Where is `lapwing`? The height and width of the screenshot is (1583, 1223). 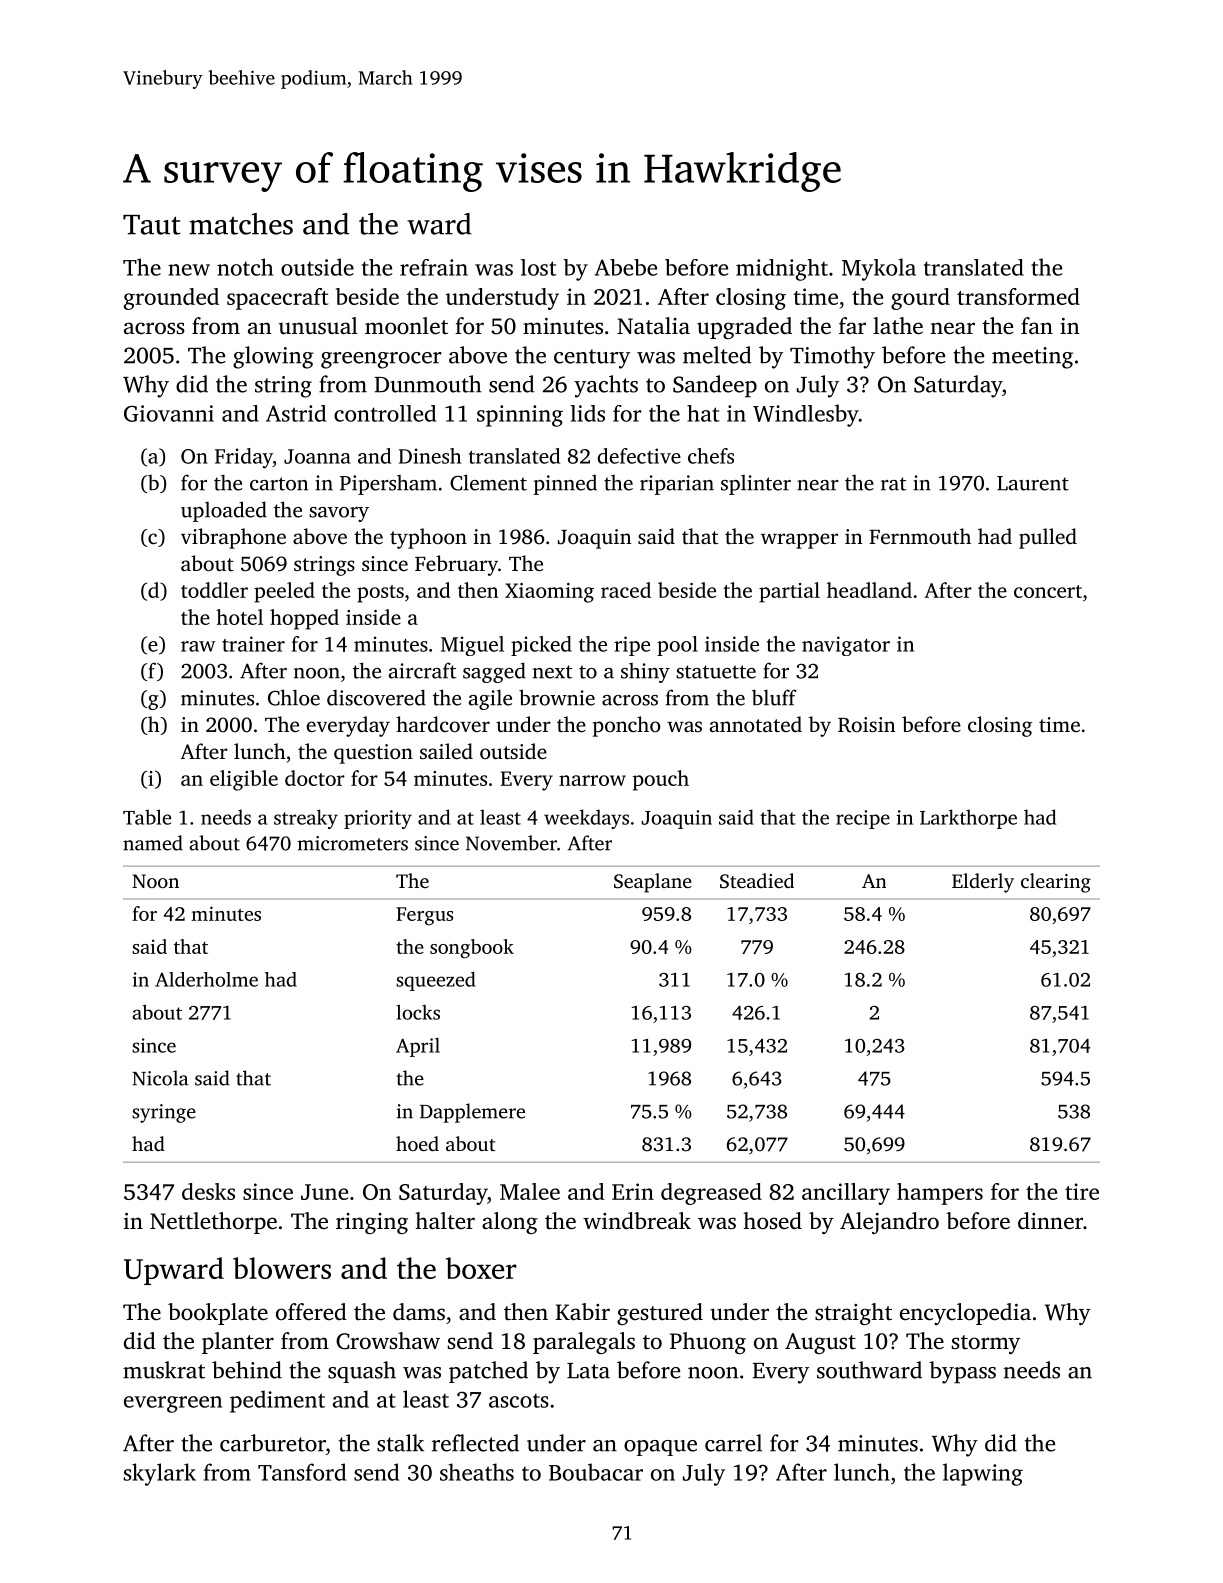 lapwing is located at coordinates (983, 1474).
